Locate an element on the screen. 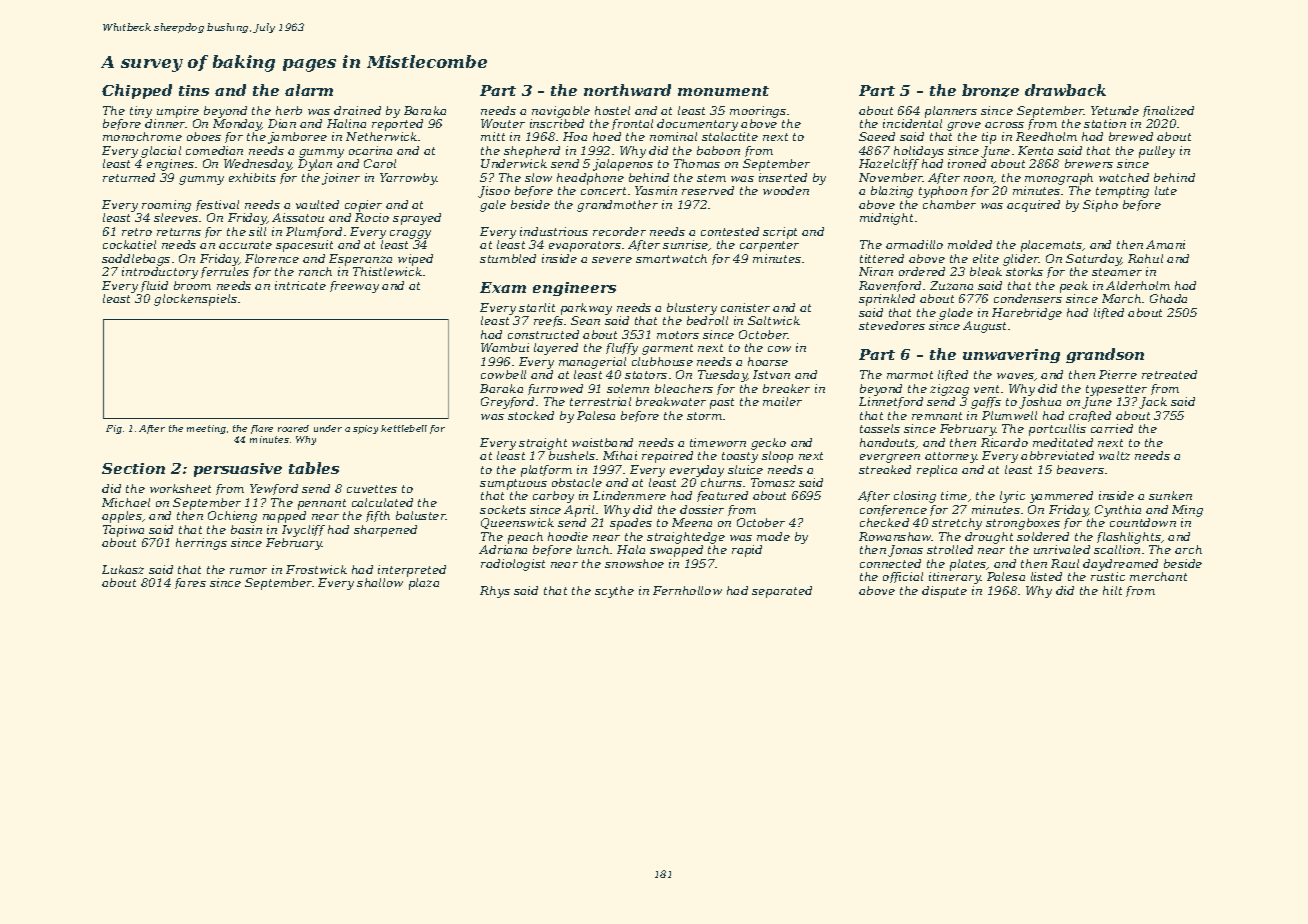  tables is located at coordinates (314, 468).
